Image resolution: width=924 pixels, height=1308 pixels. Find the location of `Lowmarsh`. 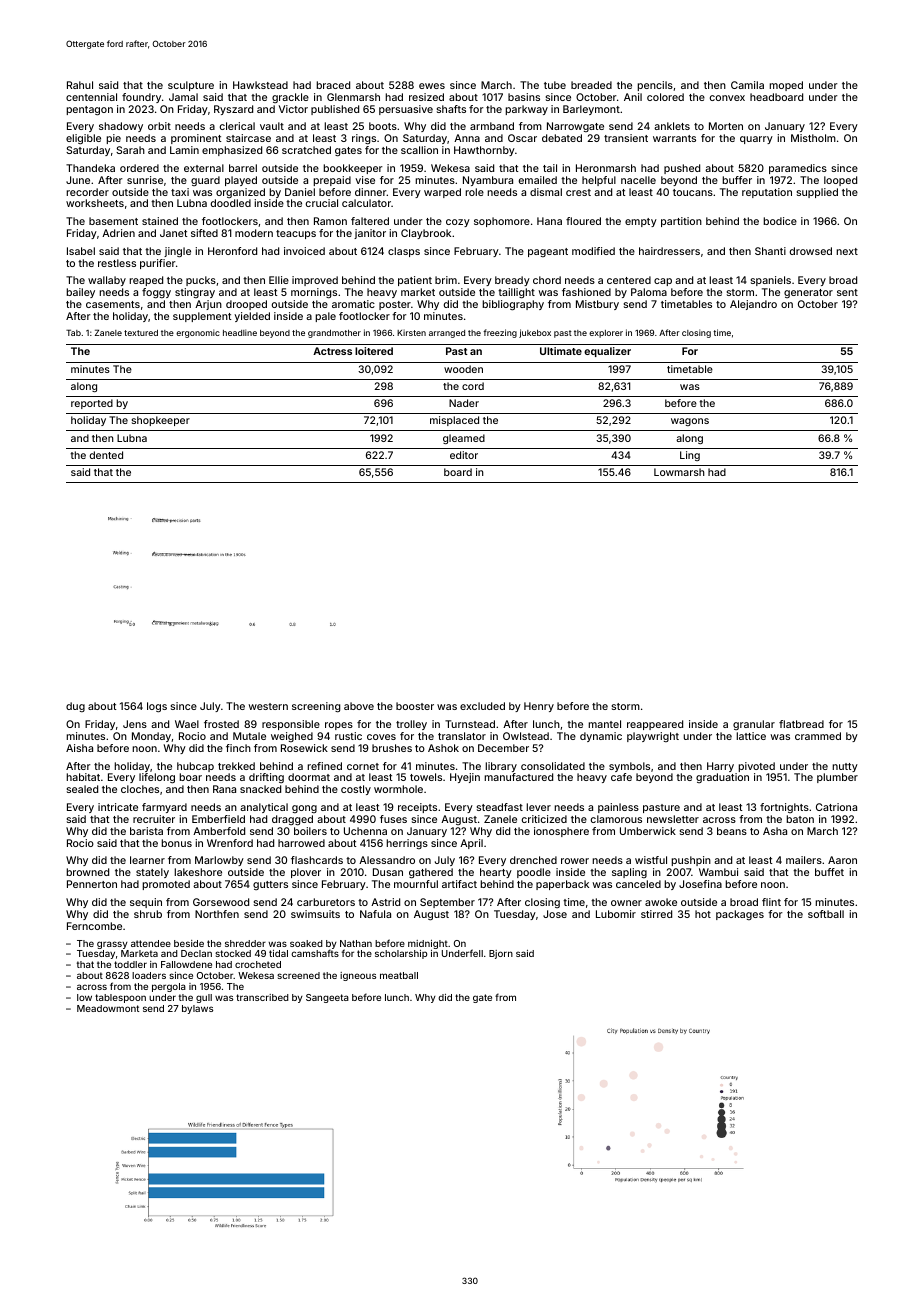

Lowmarsh is located at coordinates (679, 472).
